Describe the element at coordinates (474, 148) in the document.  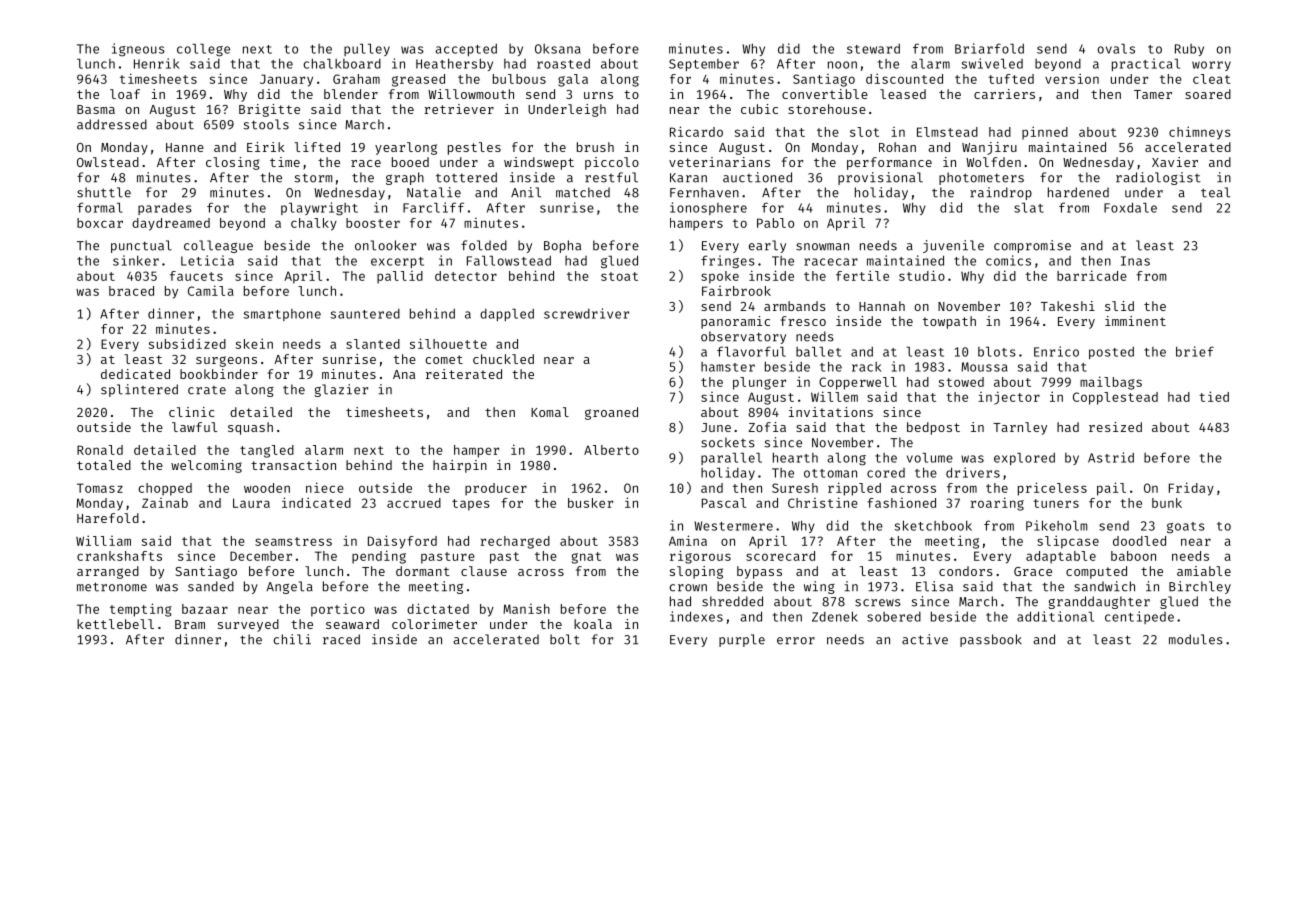
I see `pestles` at that location.
